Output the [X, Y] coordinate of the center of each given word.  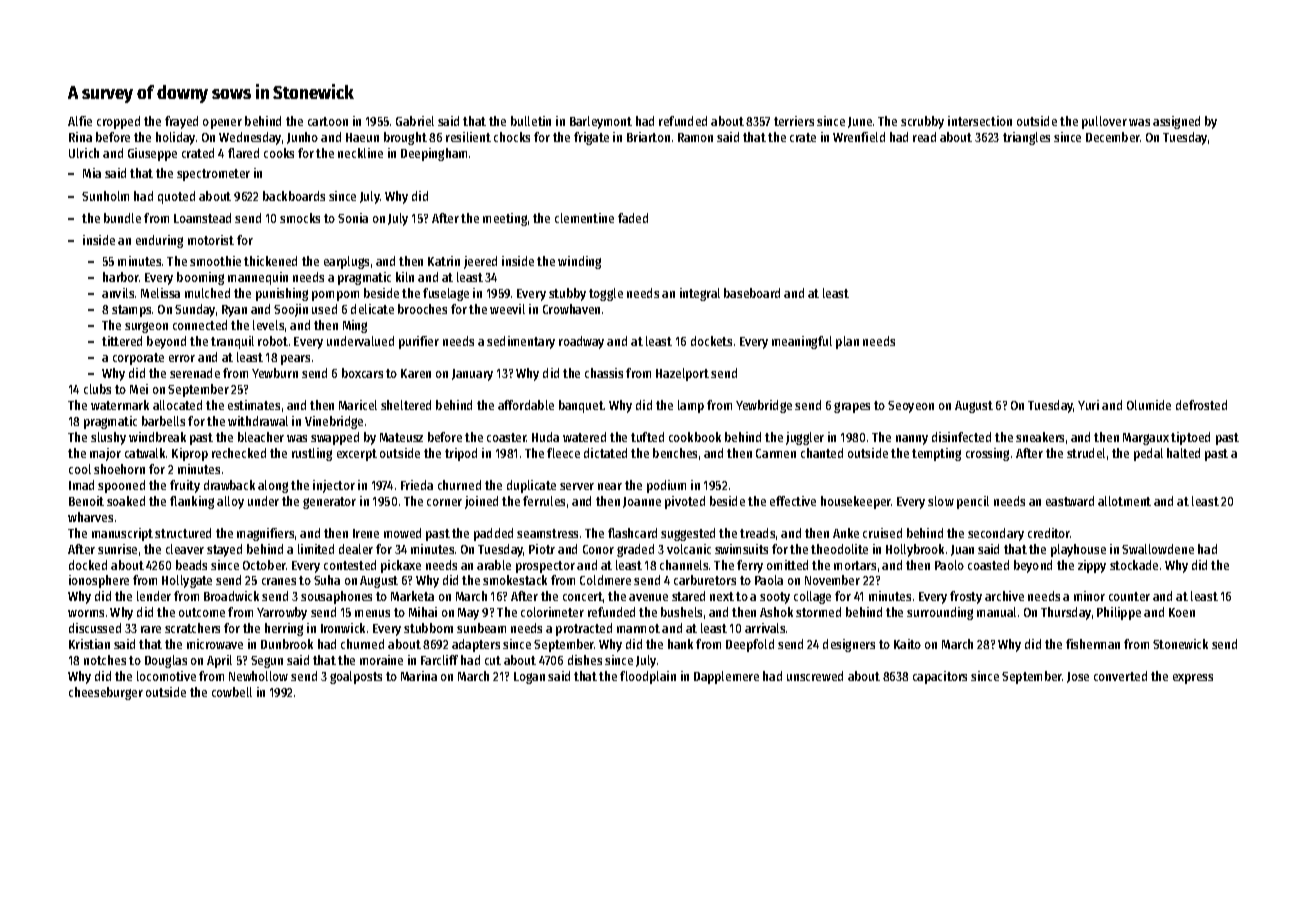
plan [847, 342]
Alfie [80, 121]
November [832, 580]
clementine [584, 218]
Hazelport [682, 374]
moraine [381, 660]
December [1113, 137]
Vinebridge [334, 422]
